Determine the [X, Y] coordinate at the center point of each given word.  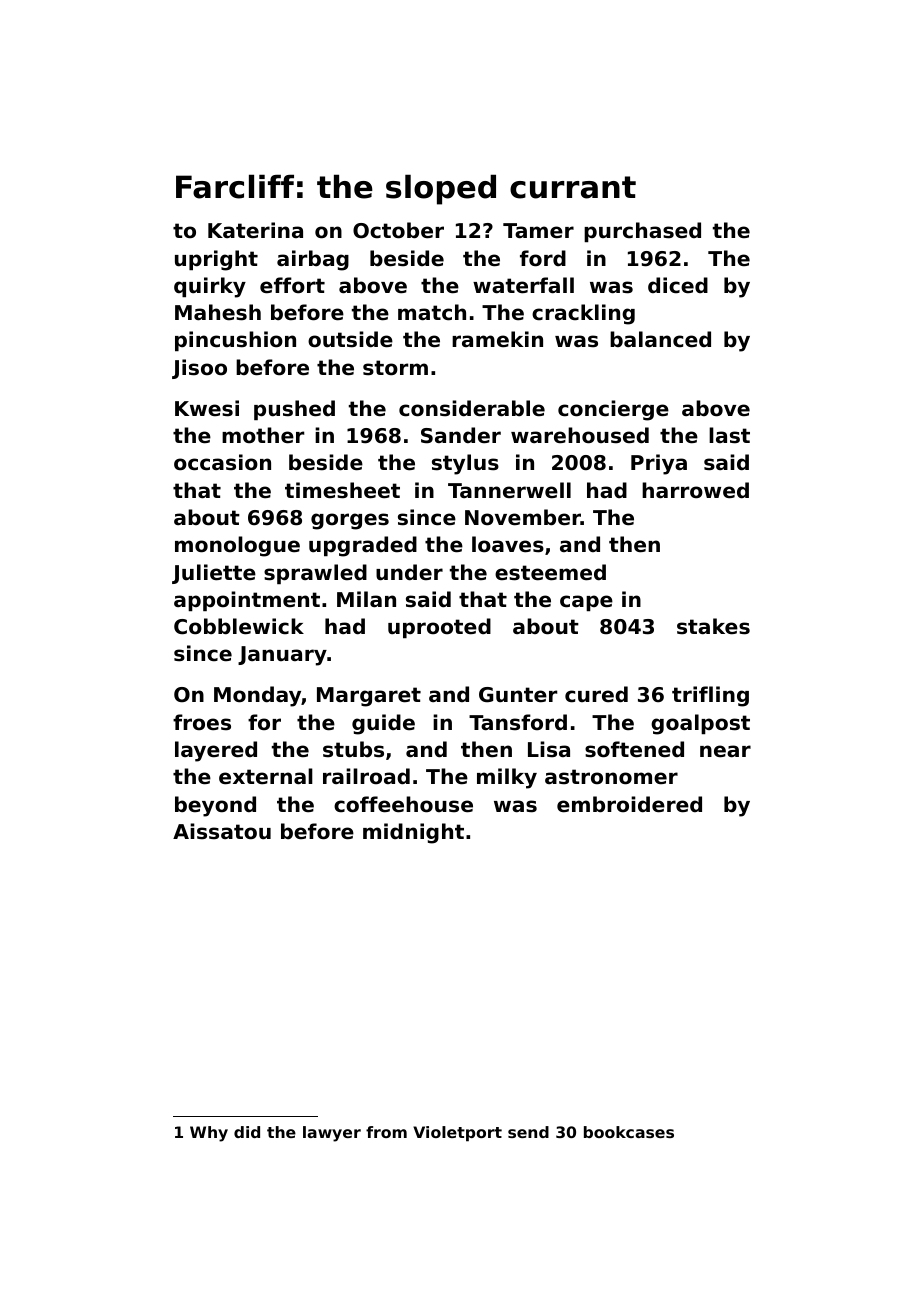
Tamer [538, 231]
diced [678, 285]
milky [507, 778]
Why [209, 1134]
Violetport [457, 1134]
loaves [508, 544]
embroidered [629, 804]
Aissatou [222, 831]
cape [586, 603]
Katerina [255, 230]
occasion [222, 462]
